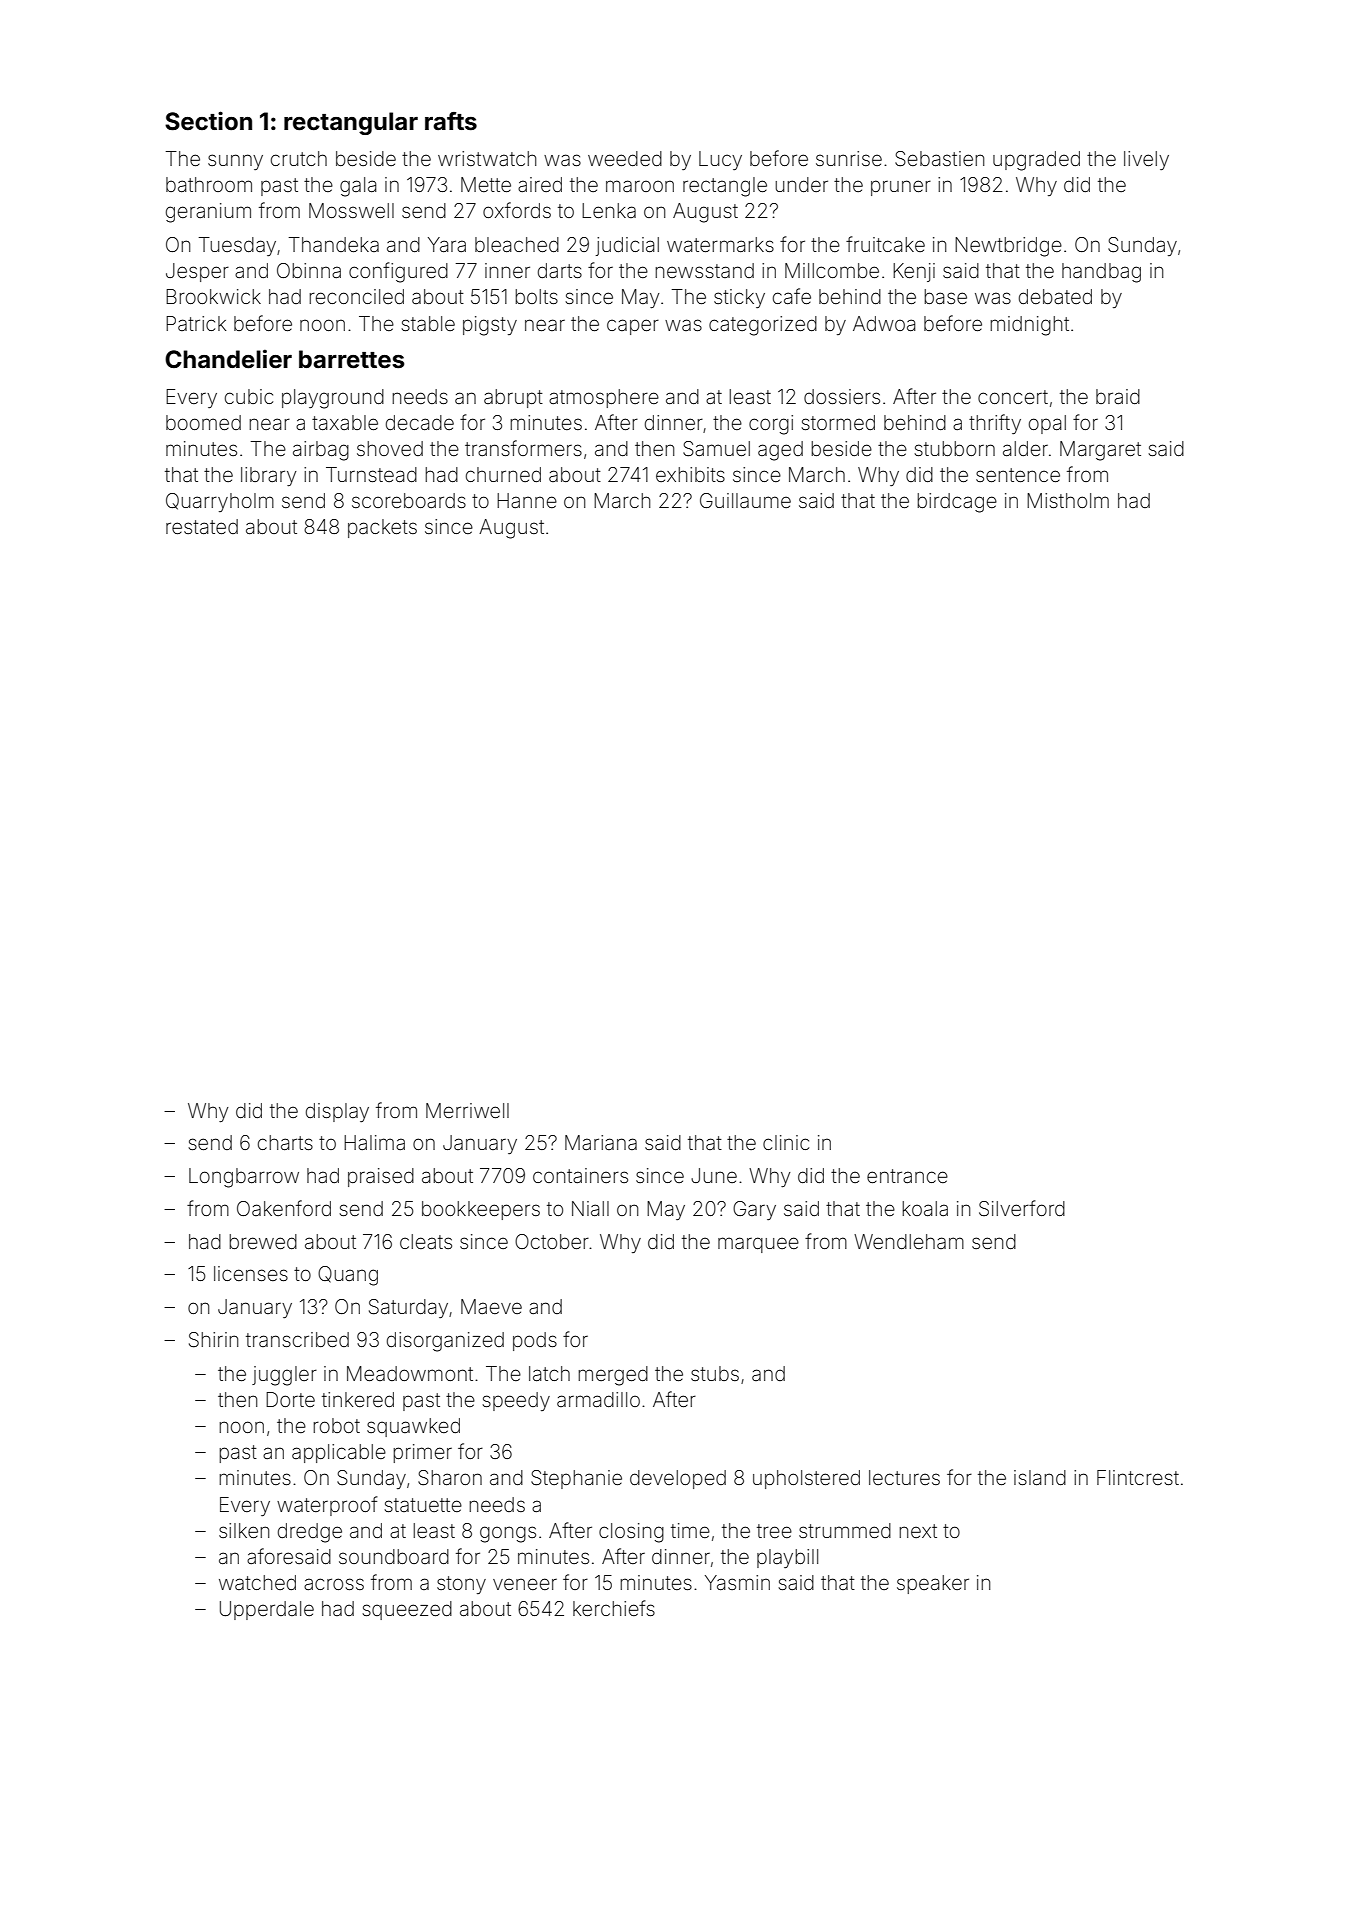  Describe the element at coordinates (957, 503) in the screenshot. I see `birdcage` at that location.
